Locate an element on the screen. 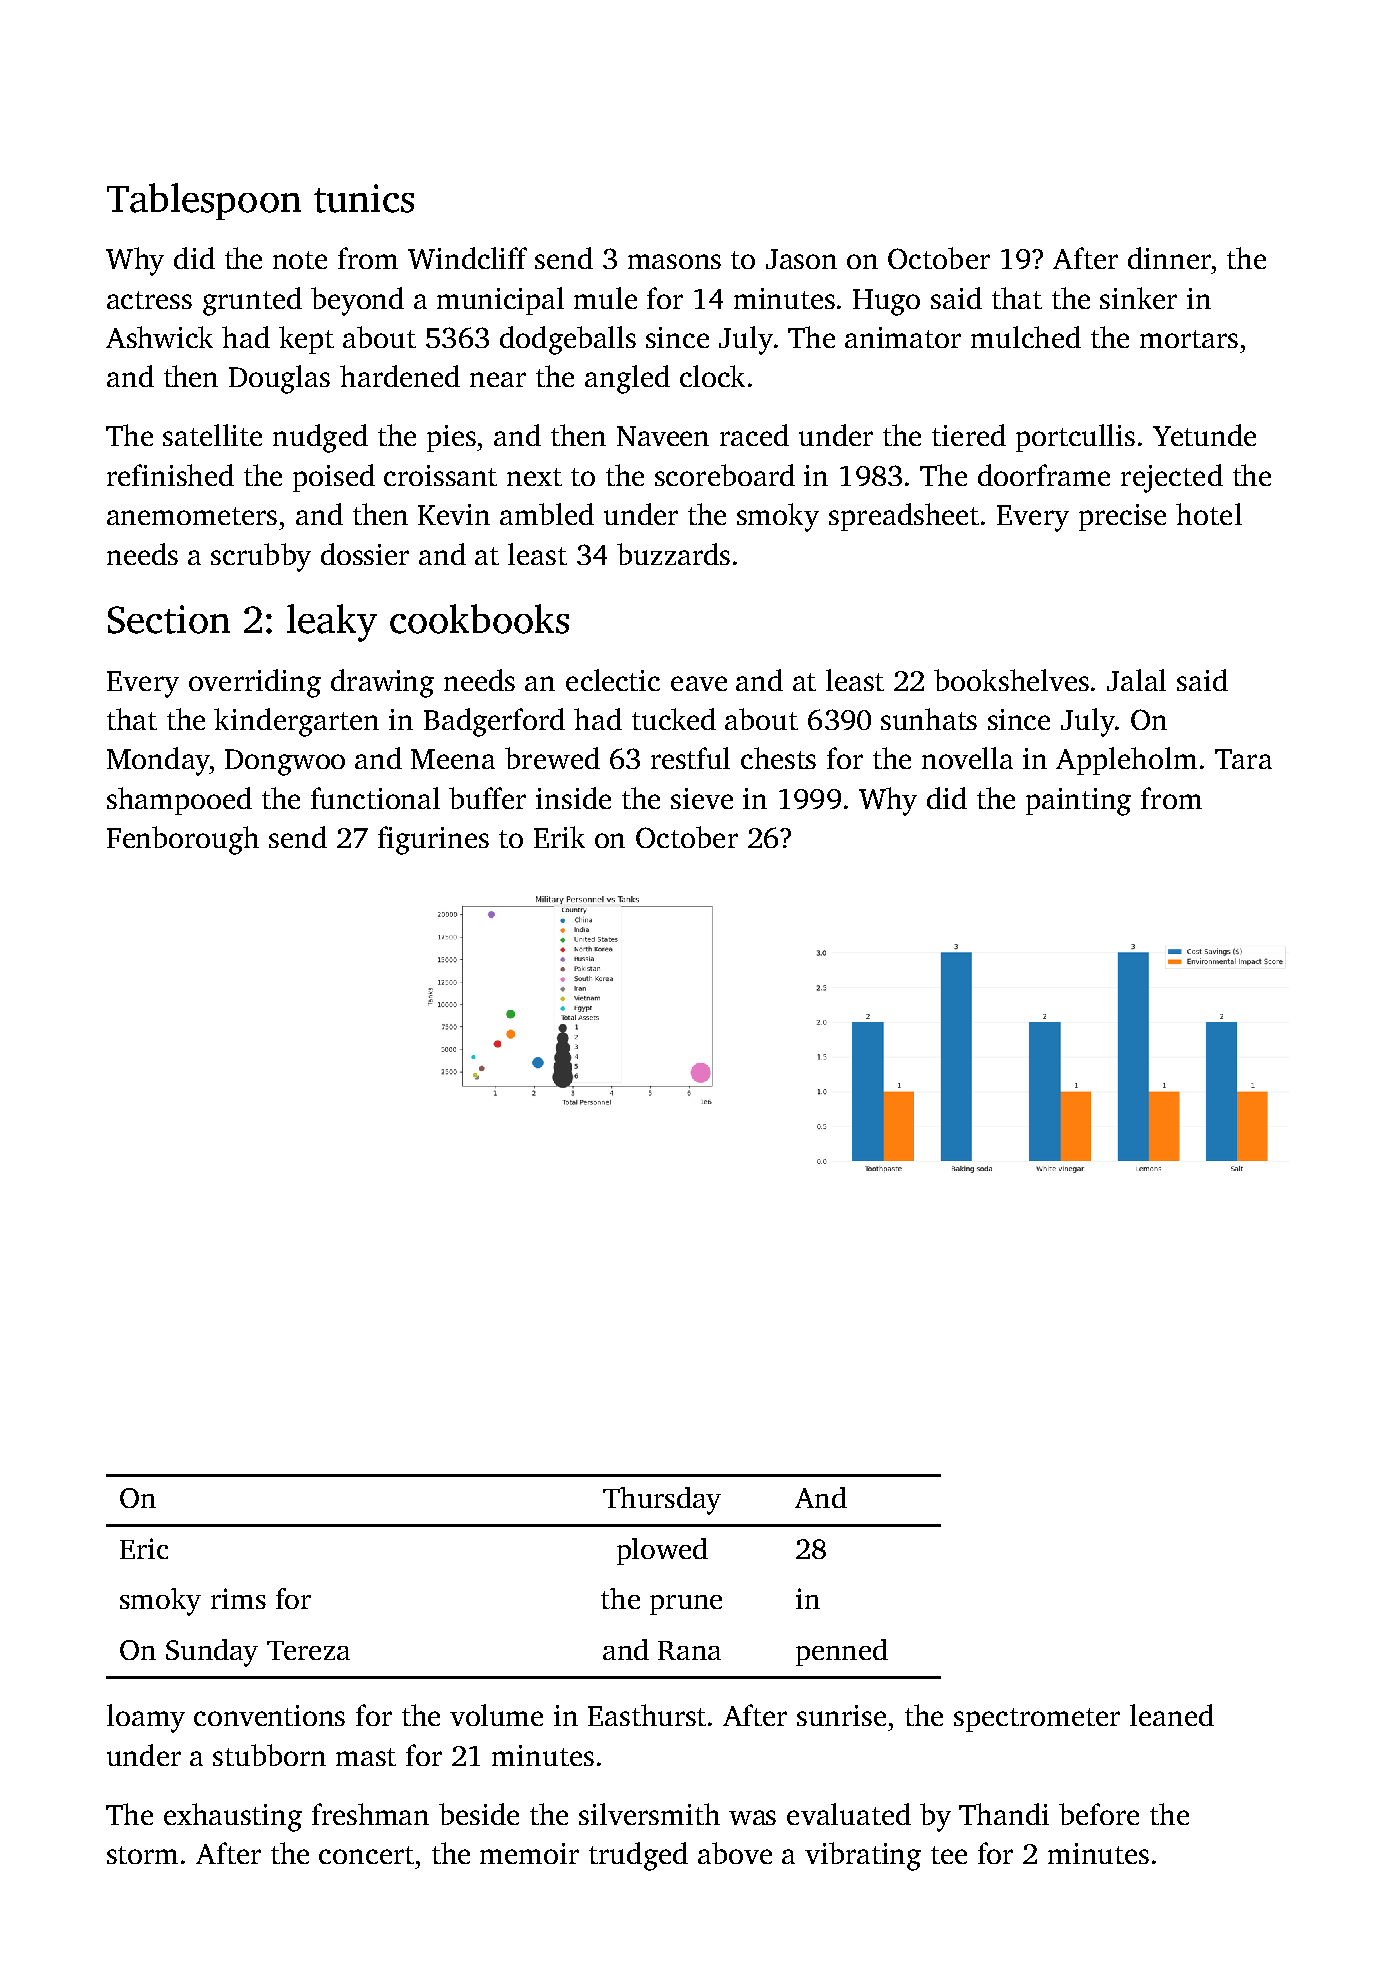 The height and width of the screenshot is (1969, 1386). leaned is located at coordinates (1172, 1715).
